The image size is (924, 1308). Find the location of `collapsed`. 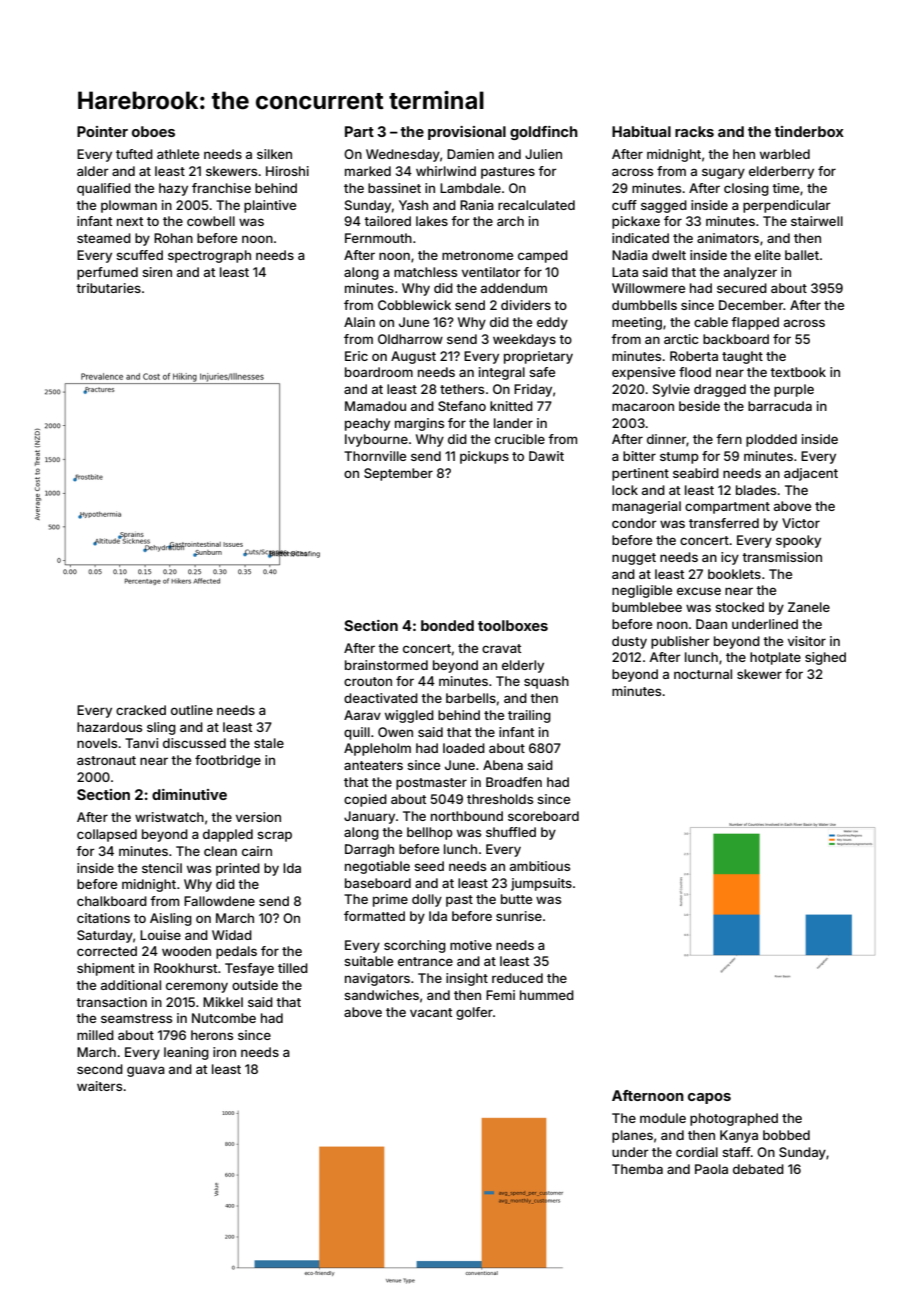

collapsed is located at coordinates (107, 835).
